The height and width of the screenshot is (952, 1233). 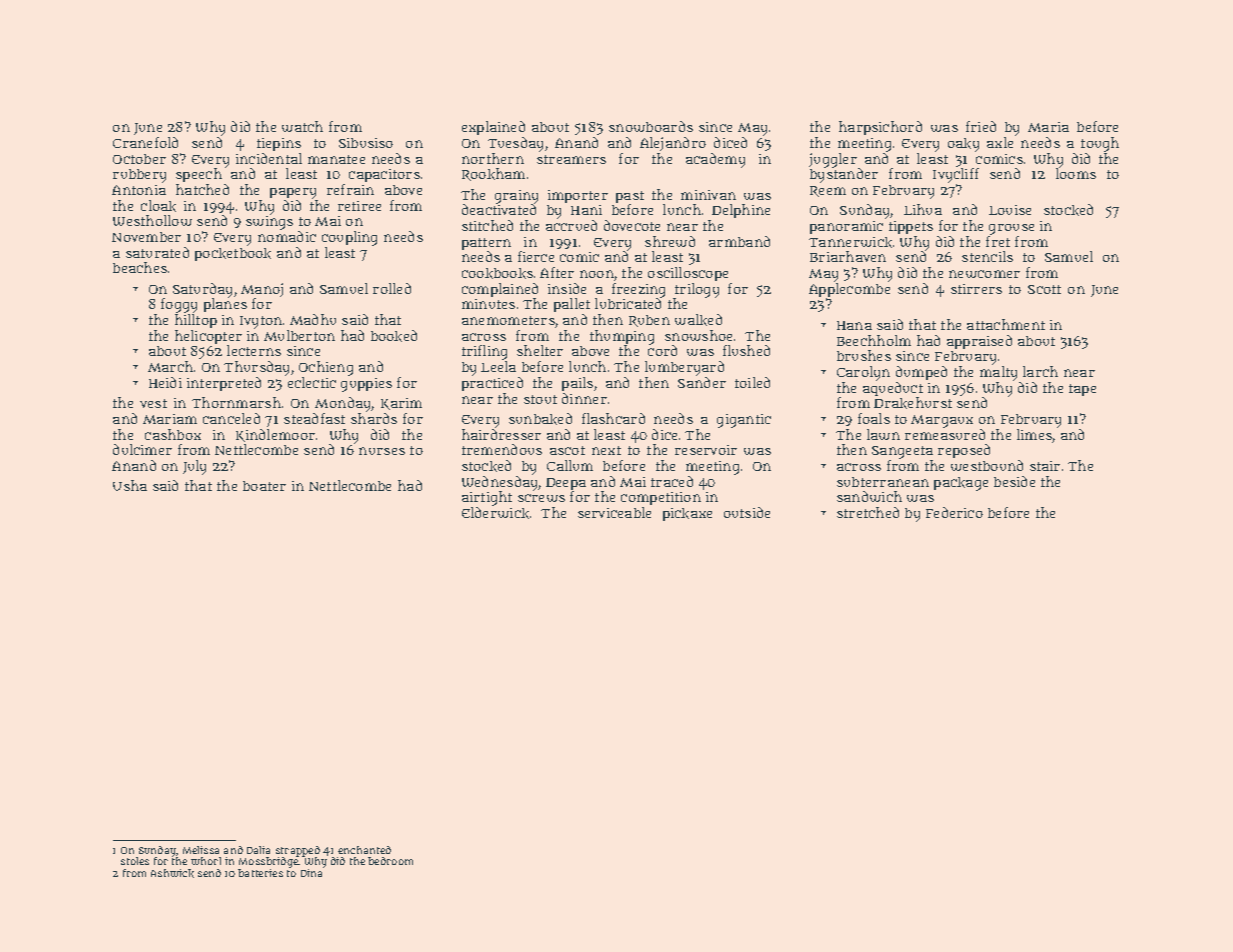 I want to click on bedroom, so click(x=390, y=861).
